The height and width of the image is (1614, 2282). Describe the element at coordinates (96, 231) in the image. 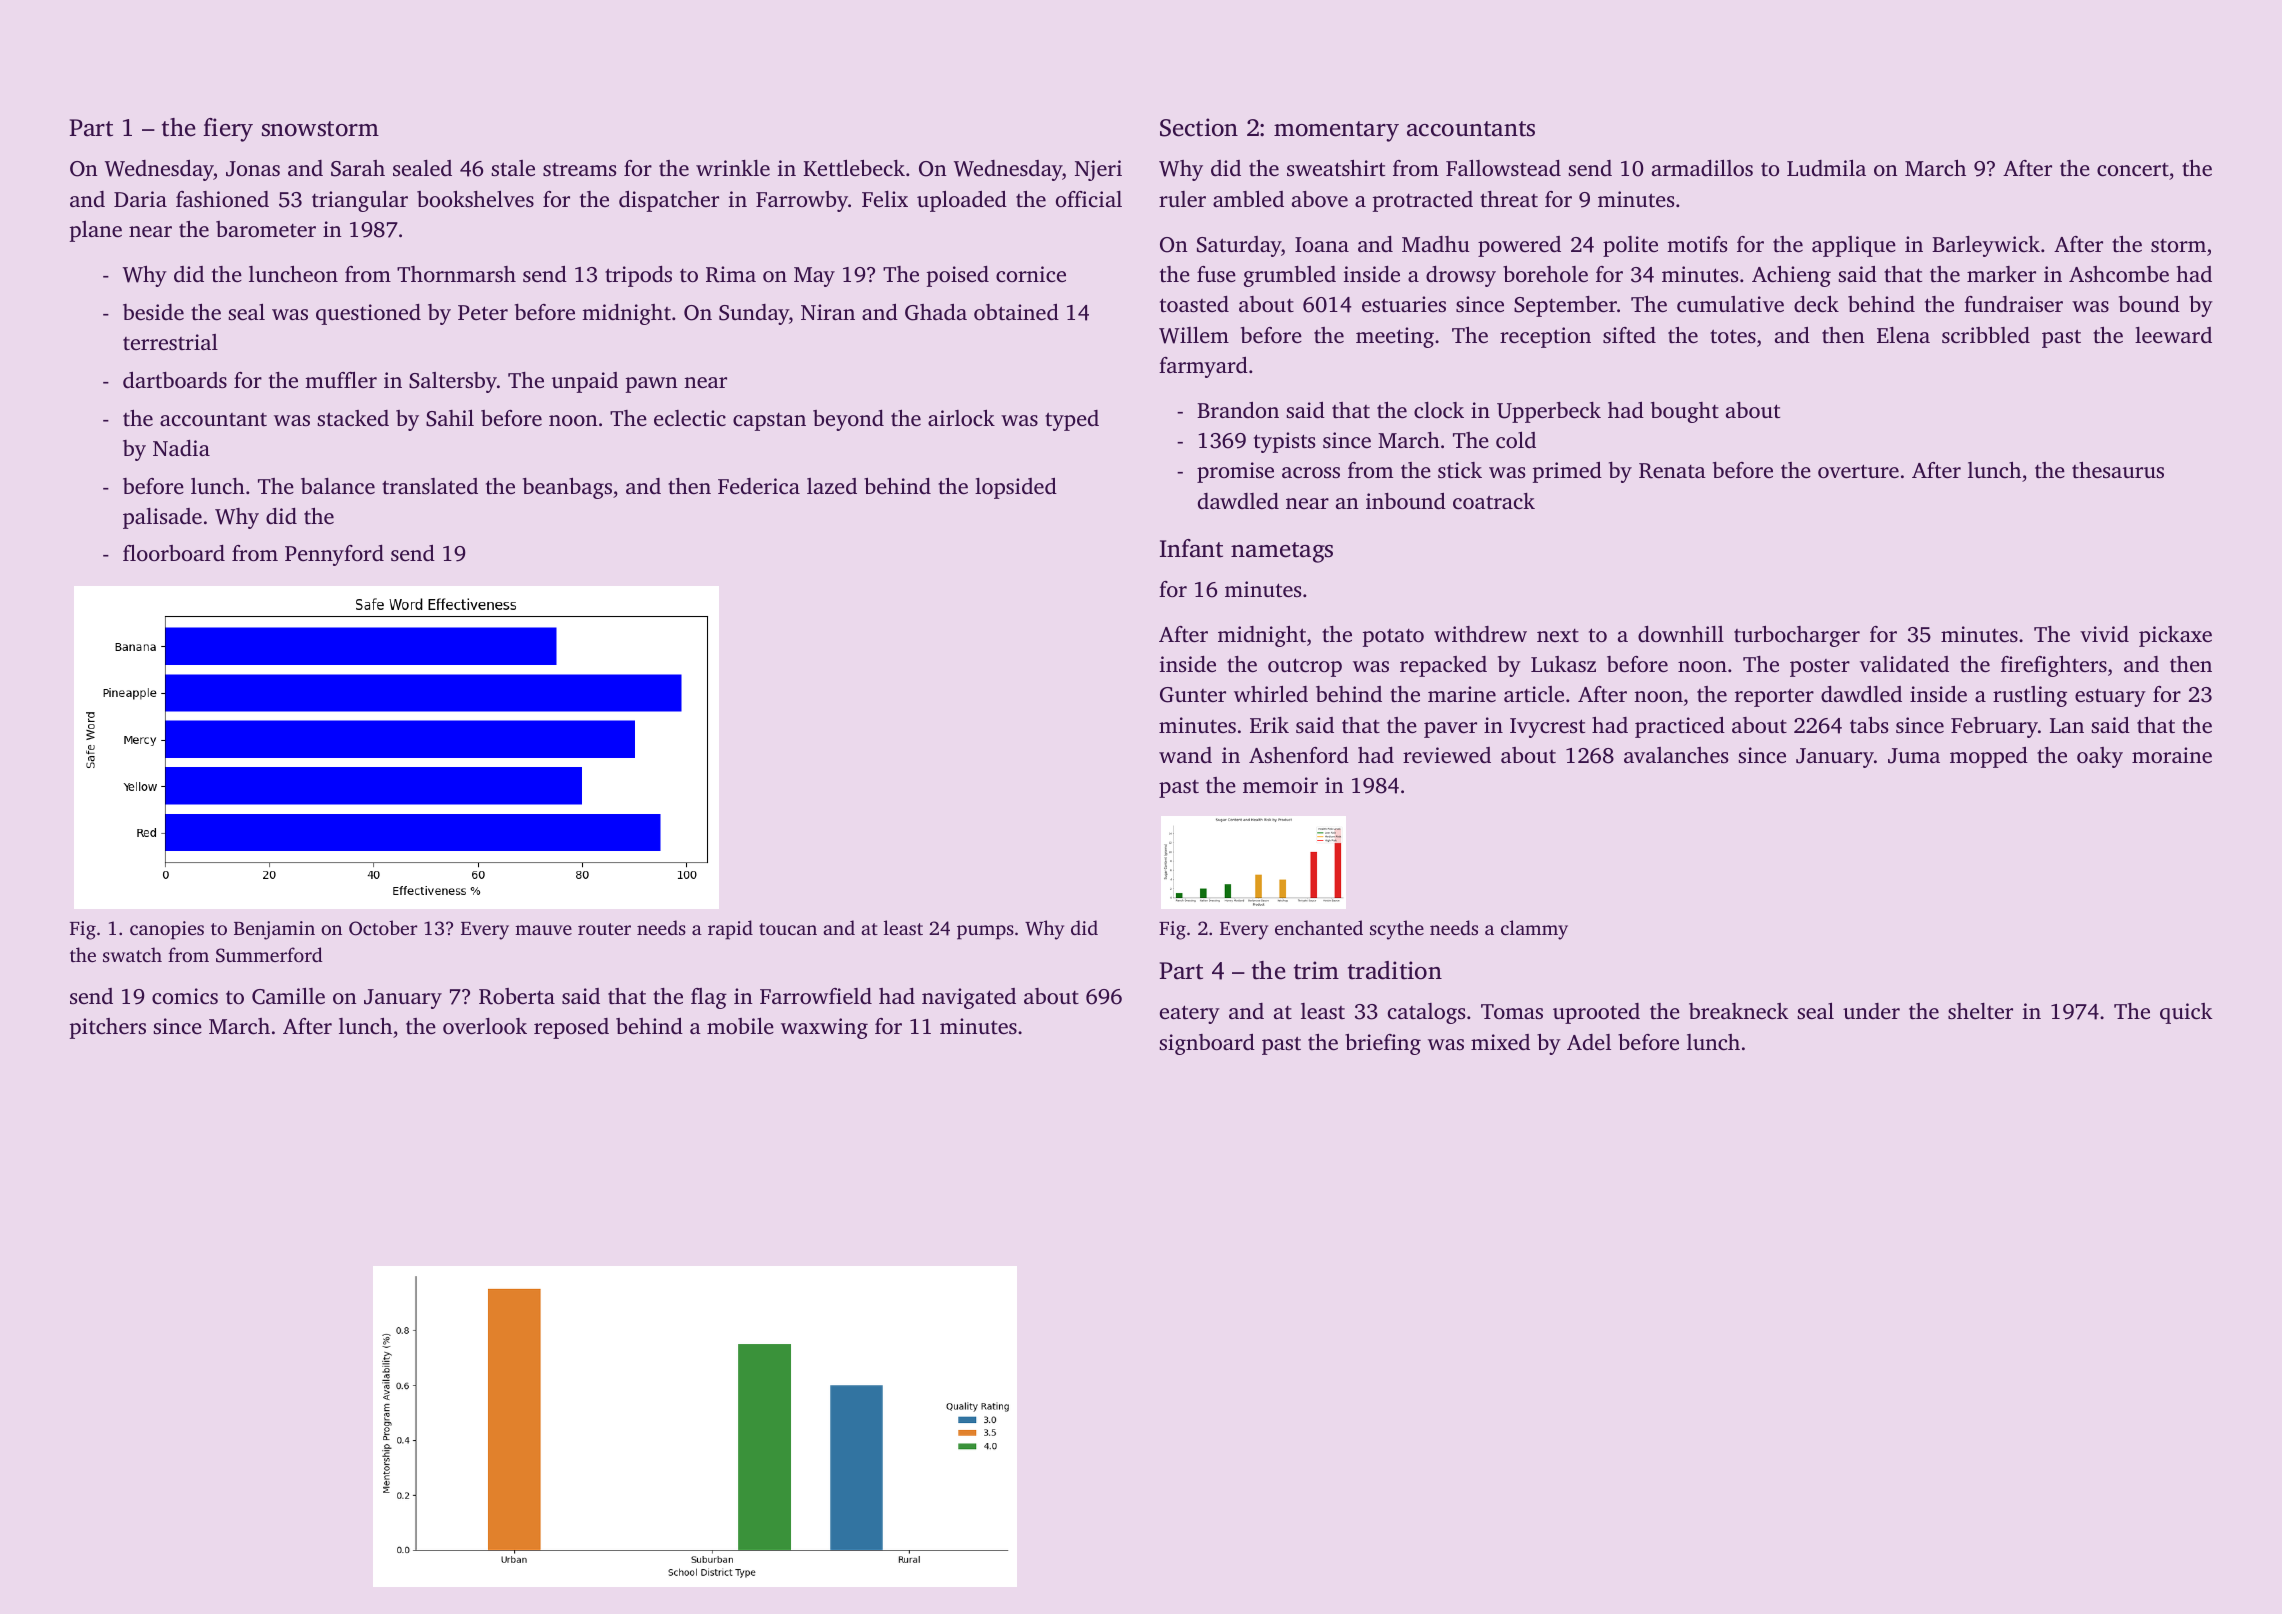

I see `plane` at that location.
